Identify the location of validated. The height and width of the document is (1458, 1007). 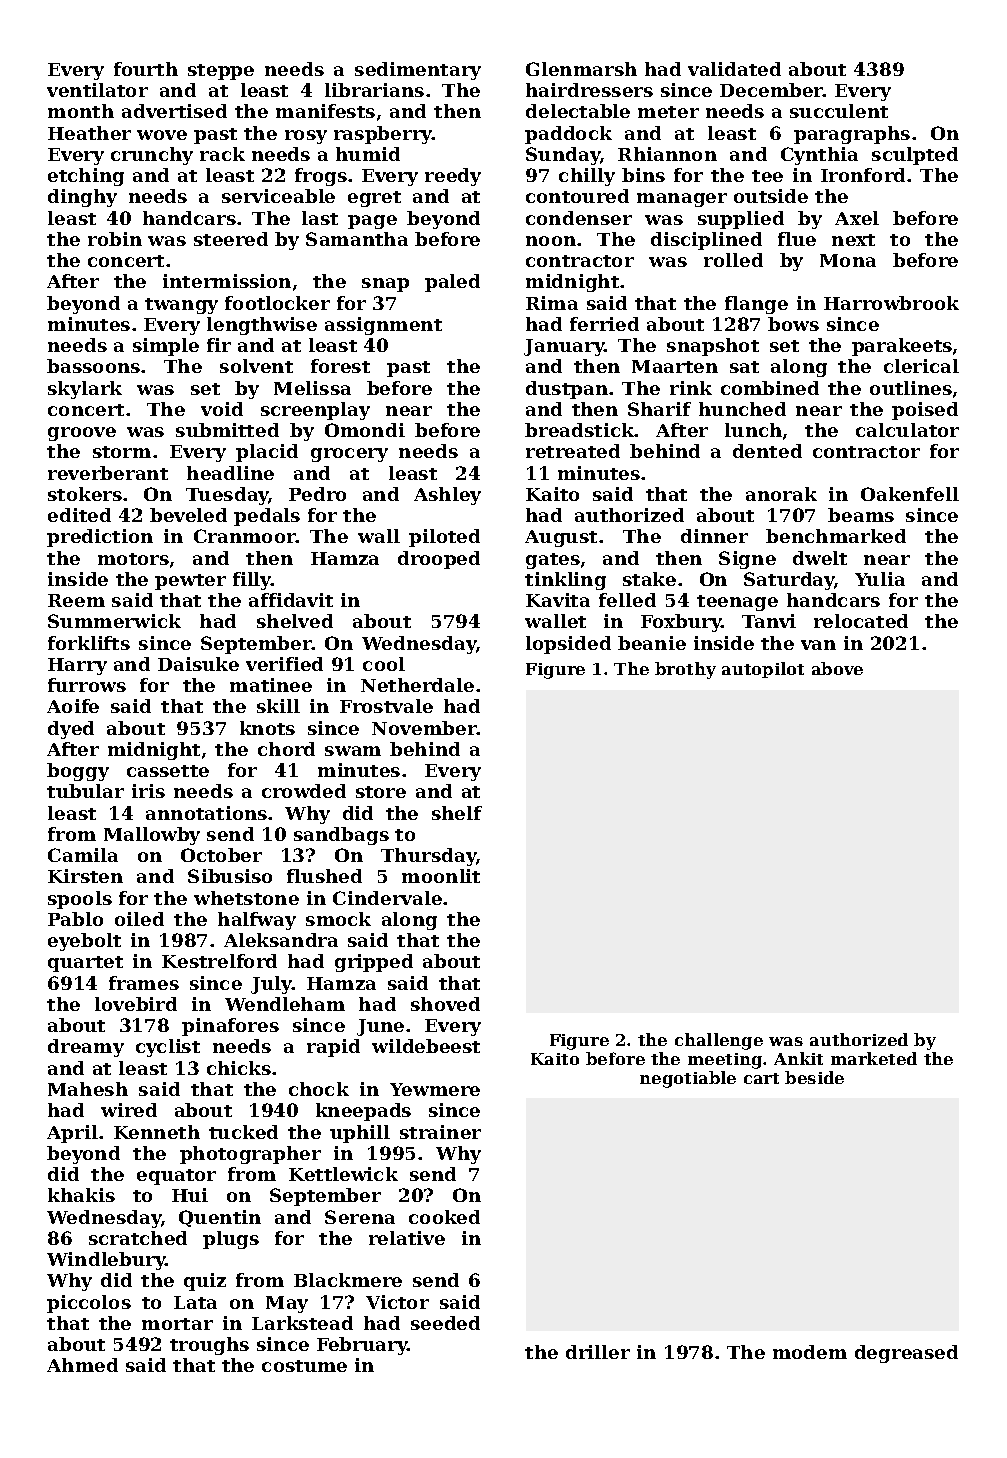
(734, 69).
